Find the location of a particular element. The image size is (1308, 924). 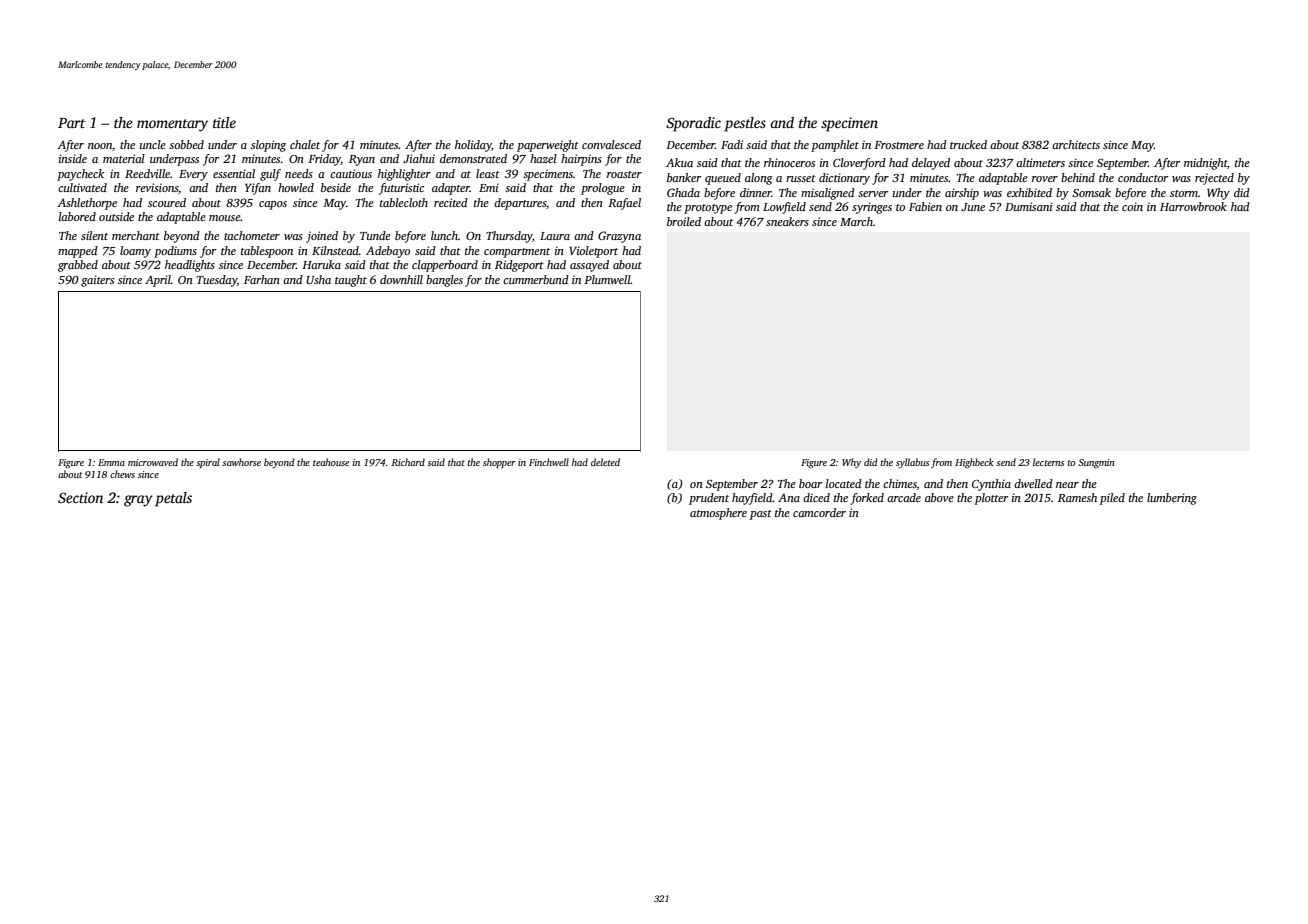

atmosphere is located at coordinates (718, 514).
